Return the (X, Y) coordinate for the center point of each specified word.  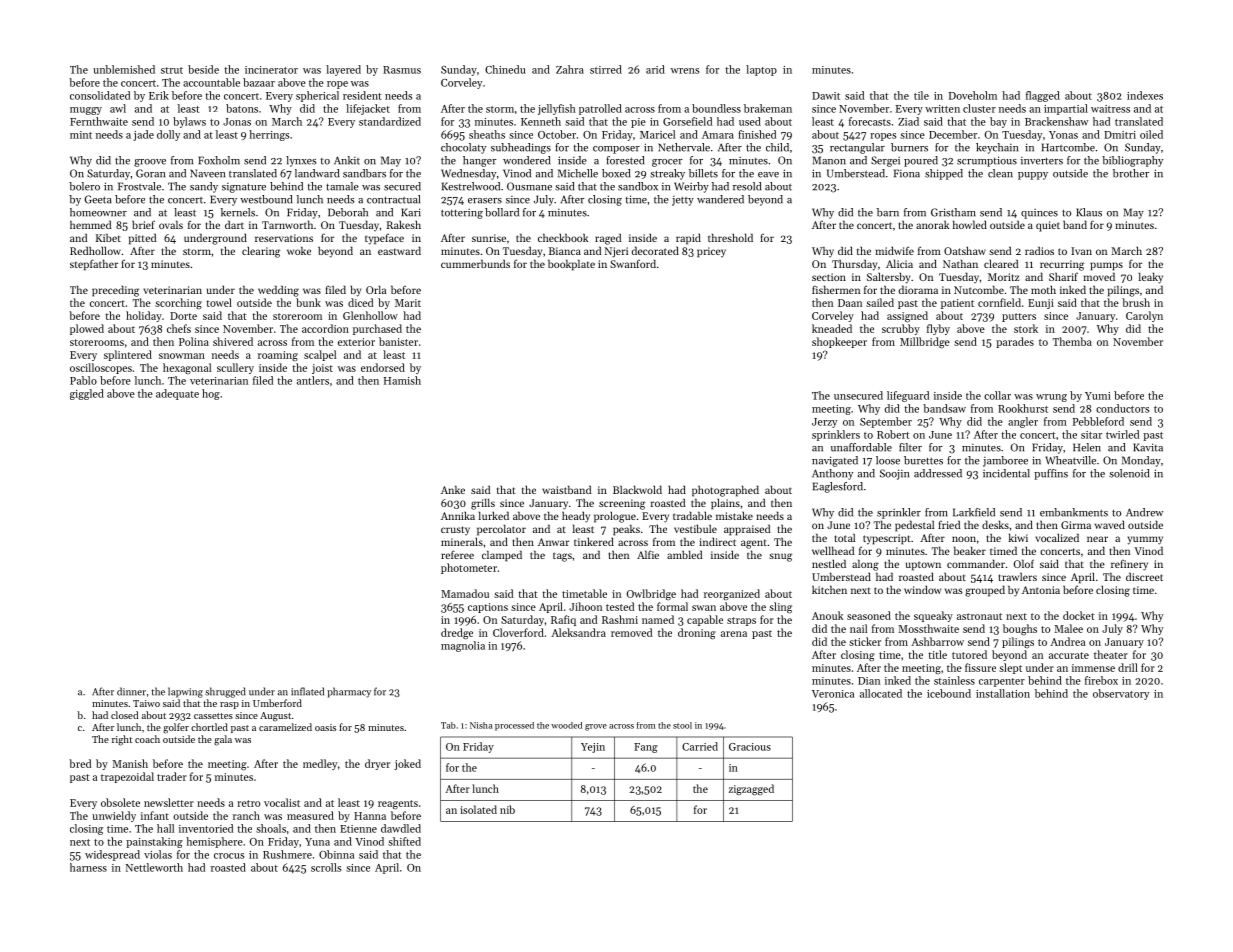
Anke (453, 489)
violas (158, 854)
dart (234, 224)
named (658, 619)
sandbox (638, 186)
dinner (131, 691)
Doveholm (973, 95)
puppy (1033, 176)
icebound (949, 693)
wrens (685, 71)
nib (507, 809)
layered (343, 70)
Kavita (1148, 447)
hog (211, 394)
